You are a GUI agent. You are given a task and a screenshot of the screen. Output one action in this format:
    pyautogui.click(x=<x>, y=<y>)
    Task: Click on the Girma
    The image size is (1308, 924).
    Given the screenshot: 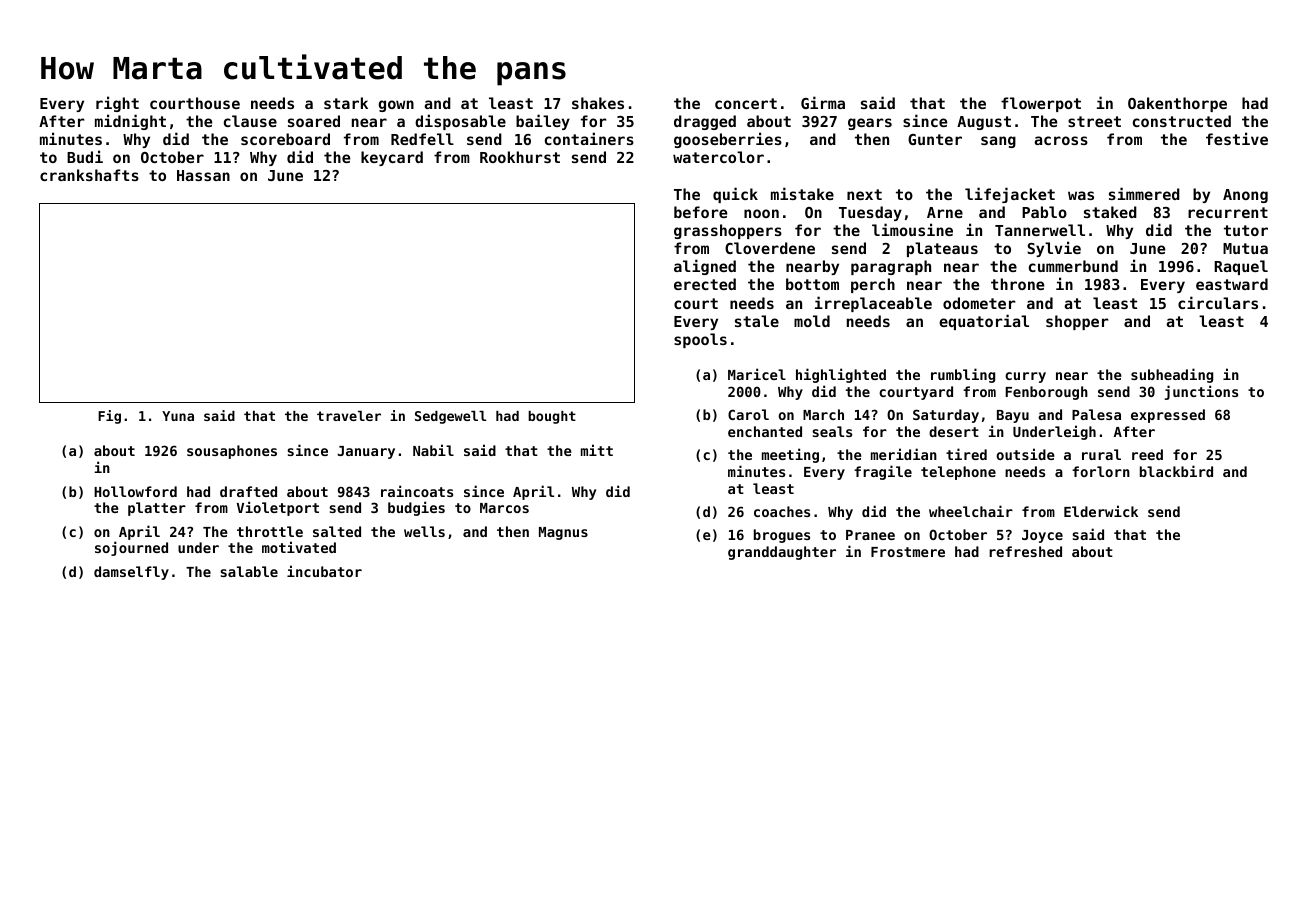 What is the action you would take?
    pyautogui.click(x=823, y=102)
